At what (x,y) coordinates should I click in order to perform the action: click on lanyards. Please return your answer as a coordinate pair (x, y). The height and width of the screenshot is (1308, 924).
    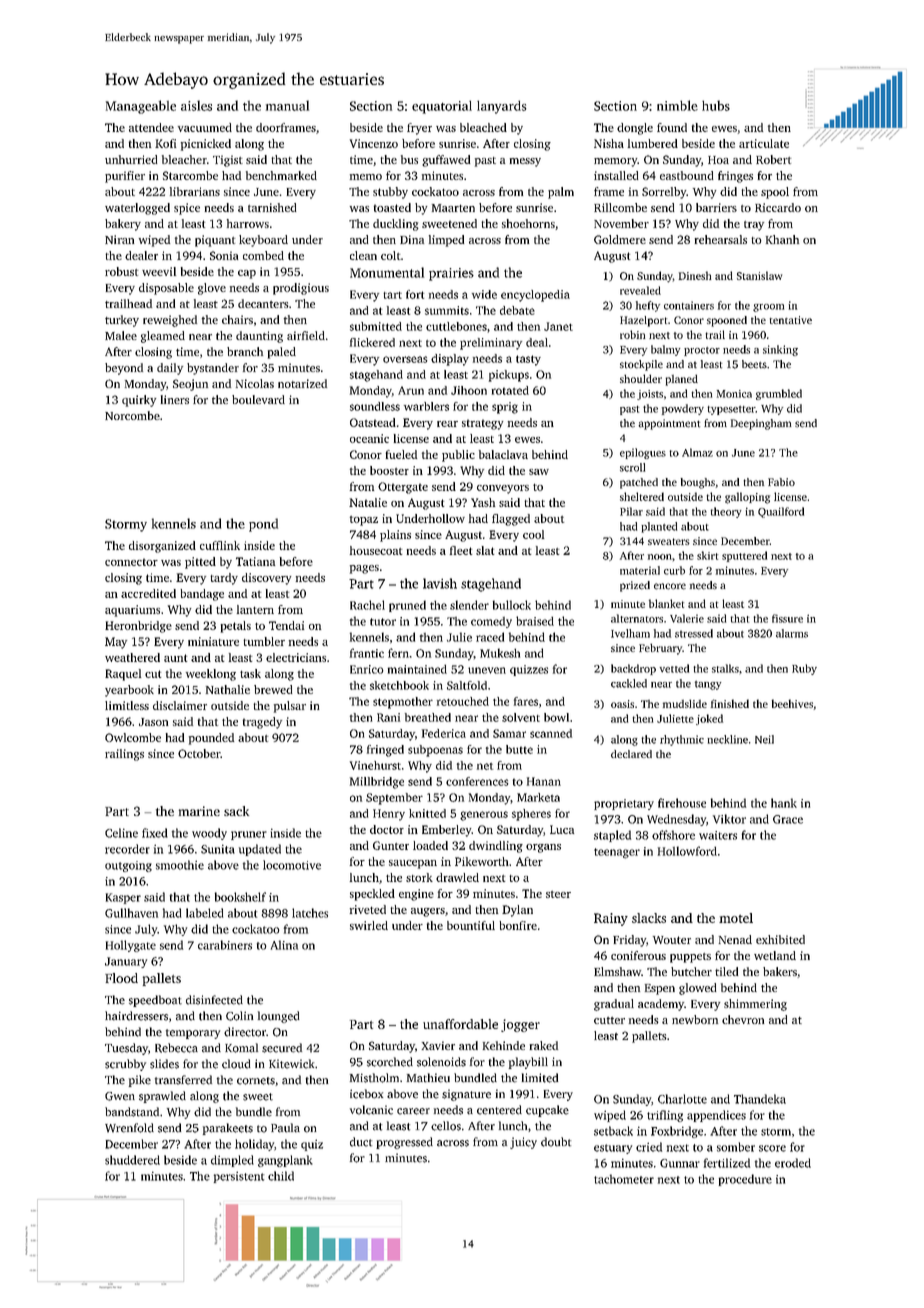
    Looking at the image, I should click on (502, 107).
